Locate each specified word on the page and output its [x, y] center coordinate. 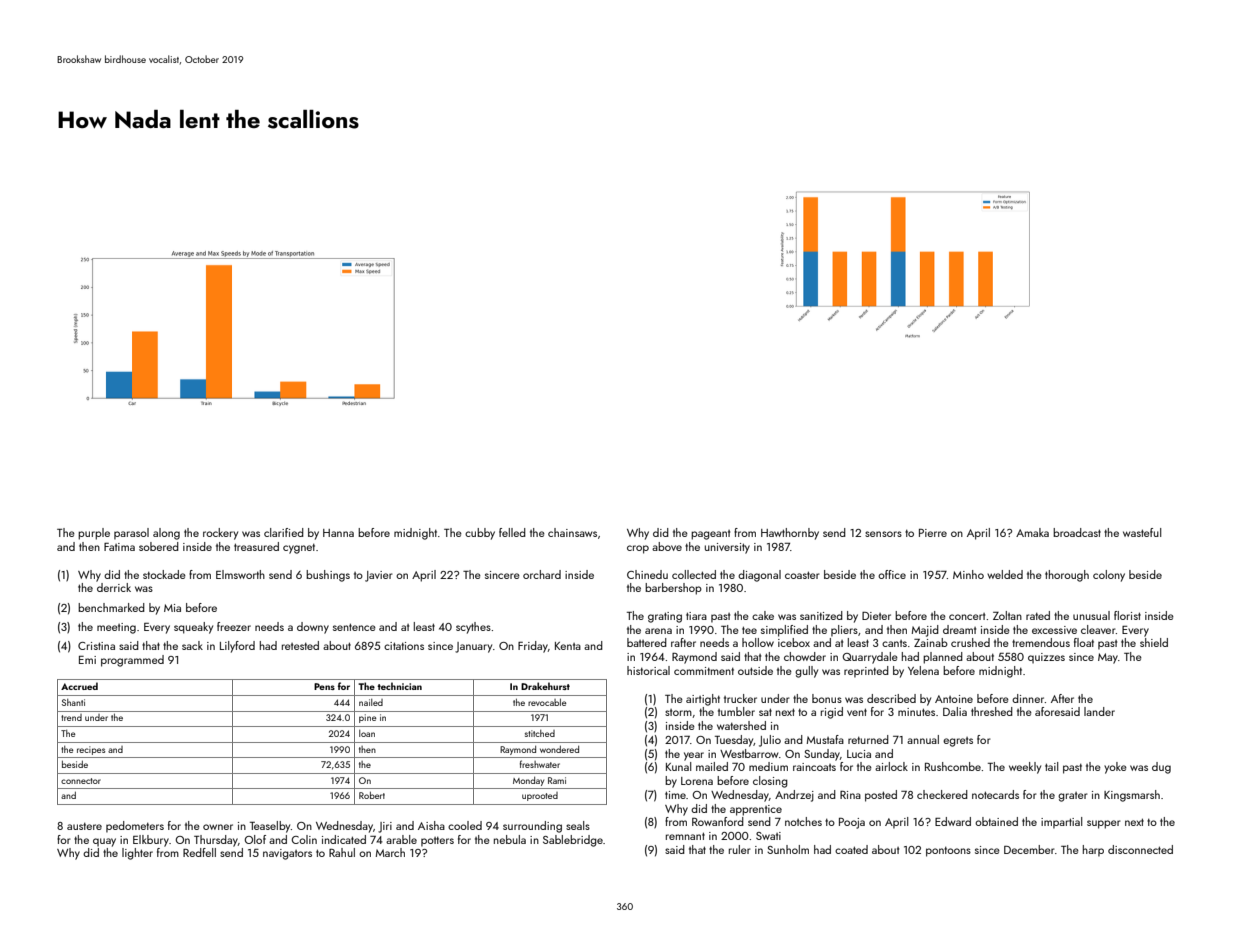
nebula [510, 839]
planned [943, 658]
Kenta [568, 646]
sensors [883, 534]
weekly [1025, 768]
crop [638, 549]
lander [1099, 711]
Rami [557, 780]
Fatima [119, 547]
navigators [287, 854]
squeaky [193, 628]
